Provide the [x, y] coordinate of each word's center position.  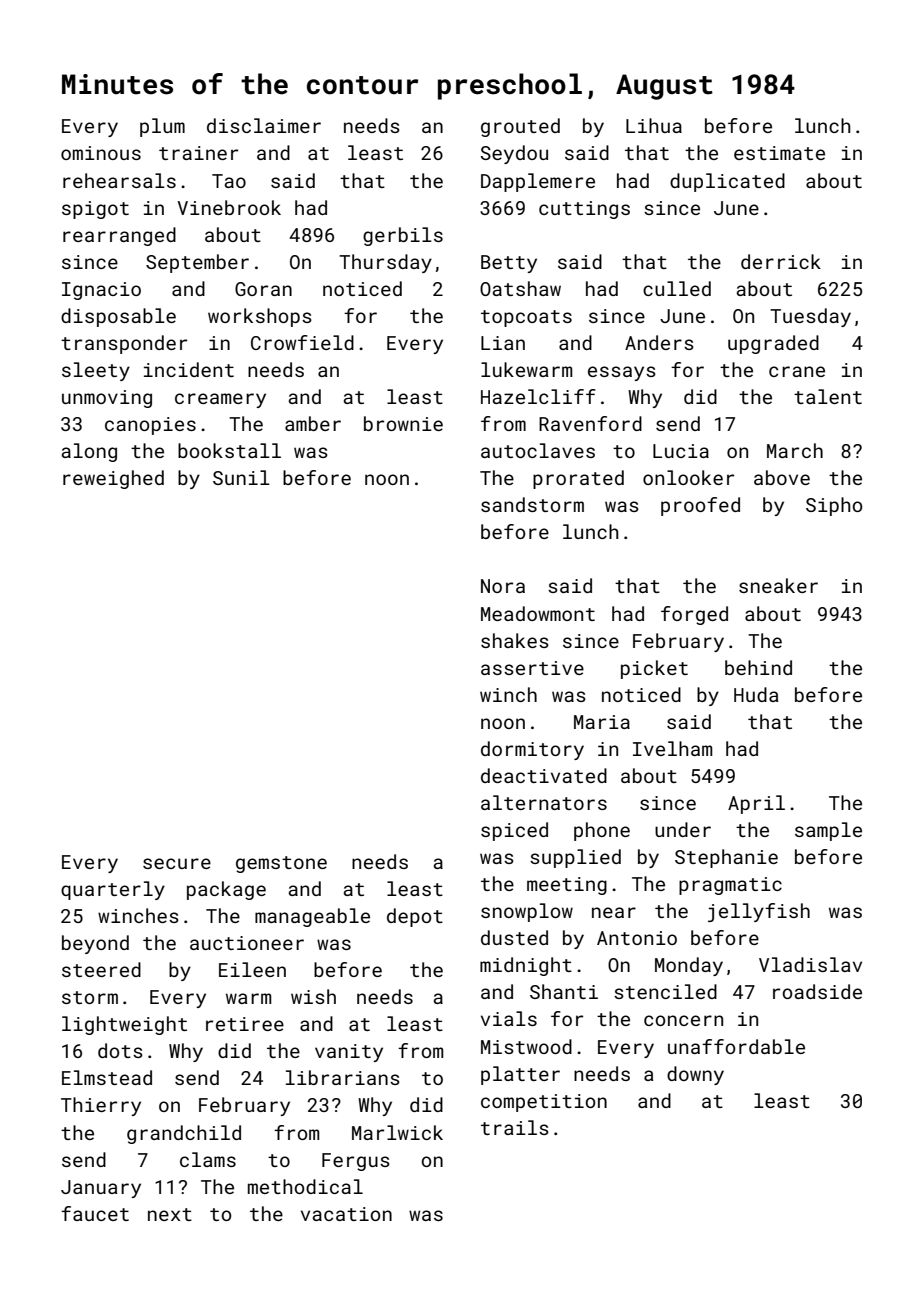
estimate [779, 153]
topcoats [526, 318]
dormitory [532, 750]
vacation [346, 1214]
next [170, 1214]
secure [177, 863]
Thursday [385, 263]
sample [828, 831]
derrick [781, 261]
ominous [101, 153]
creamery [220, 400]
